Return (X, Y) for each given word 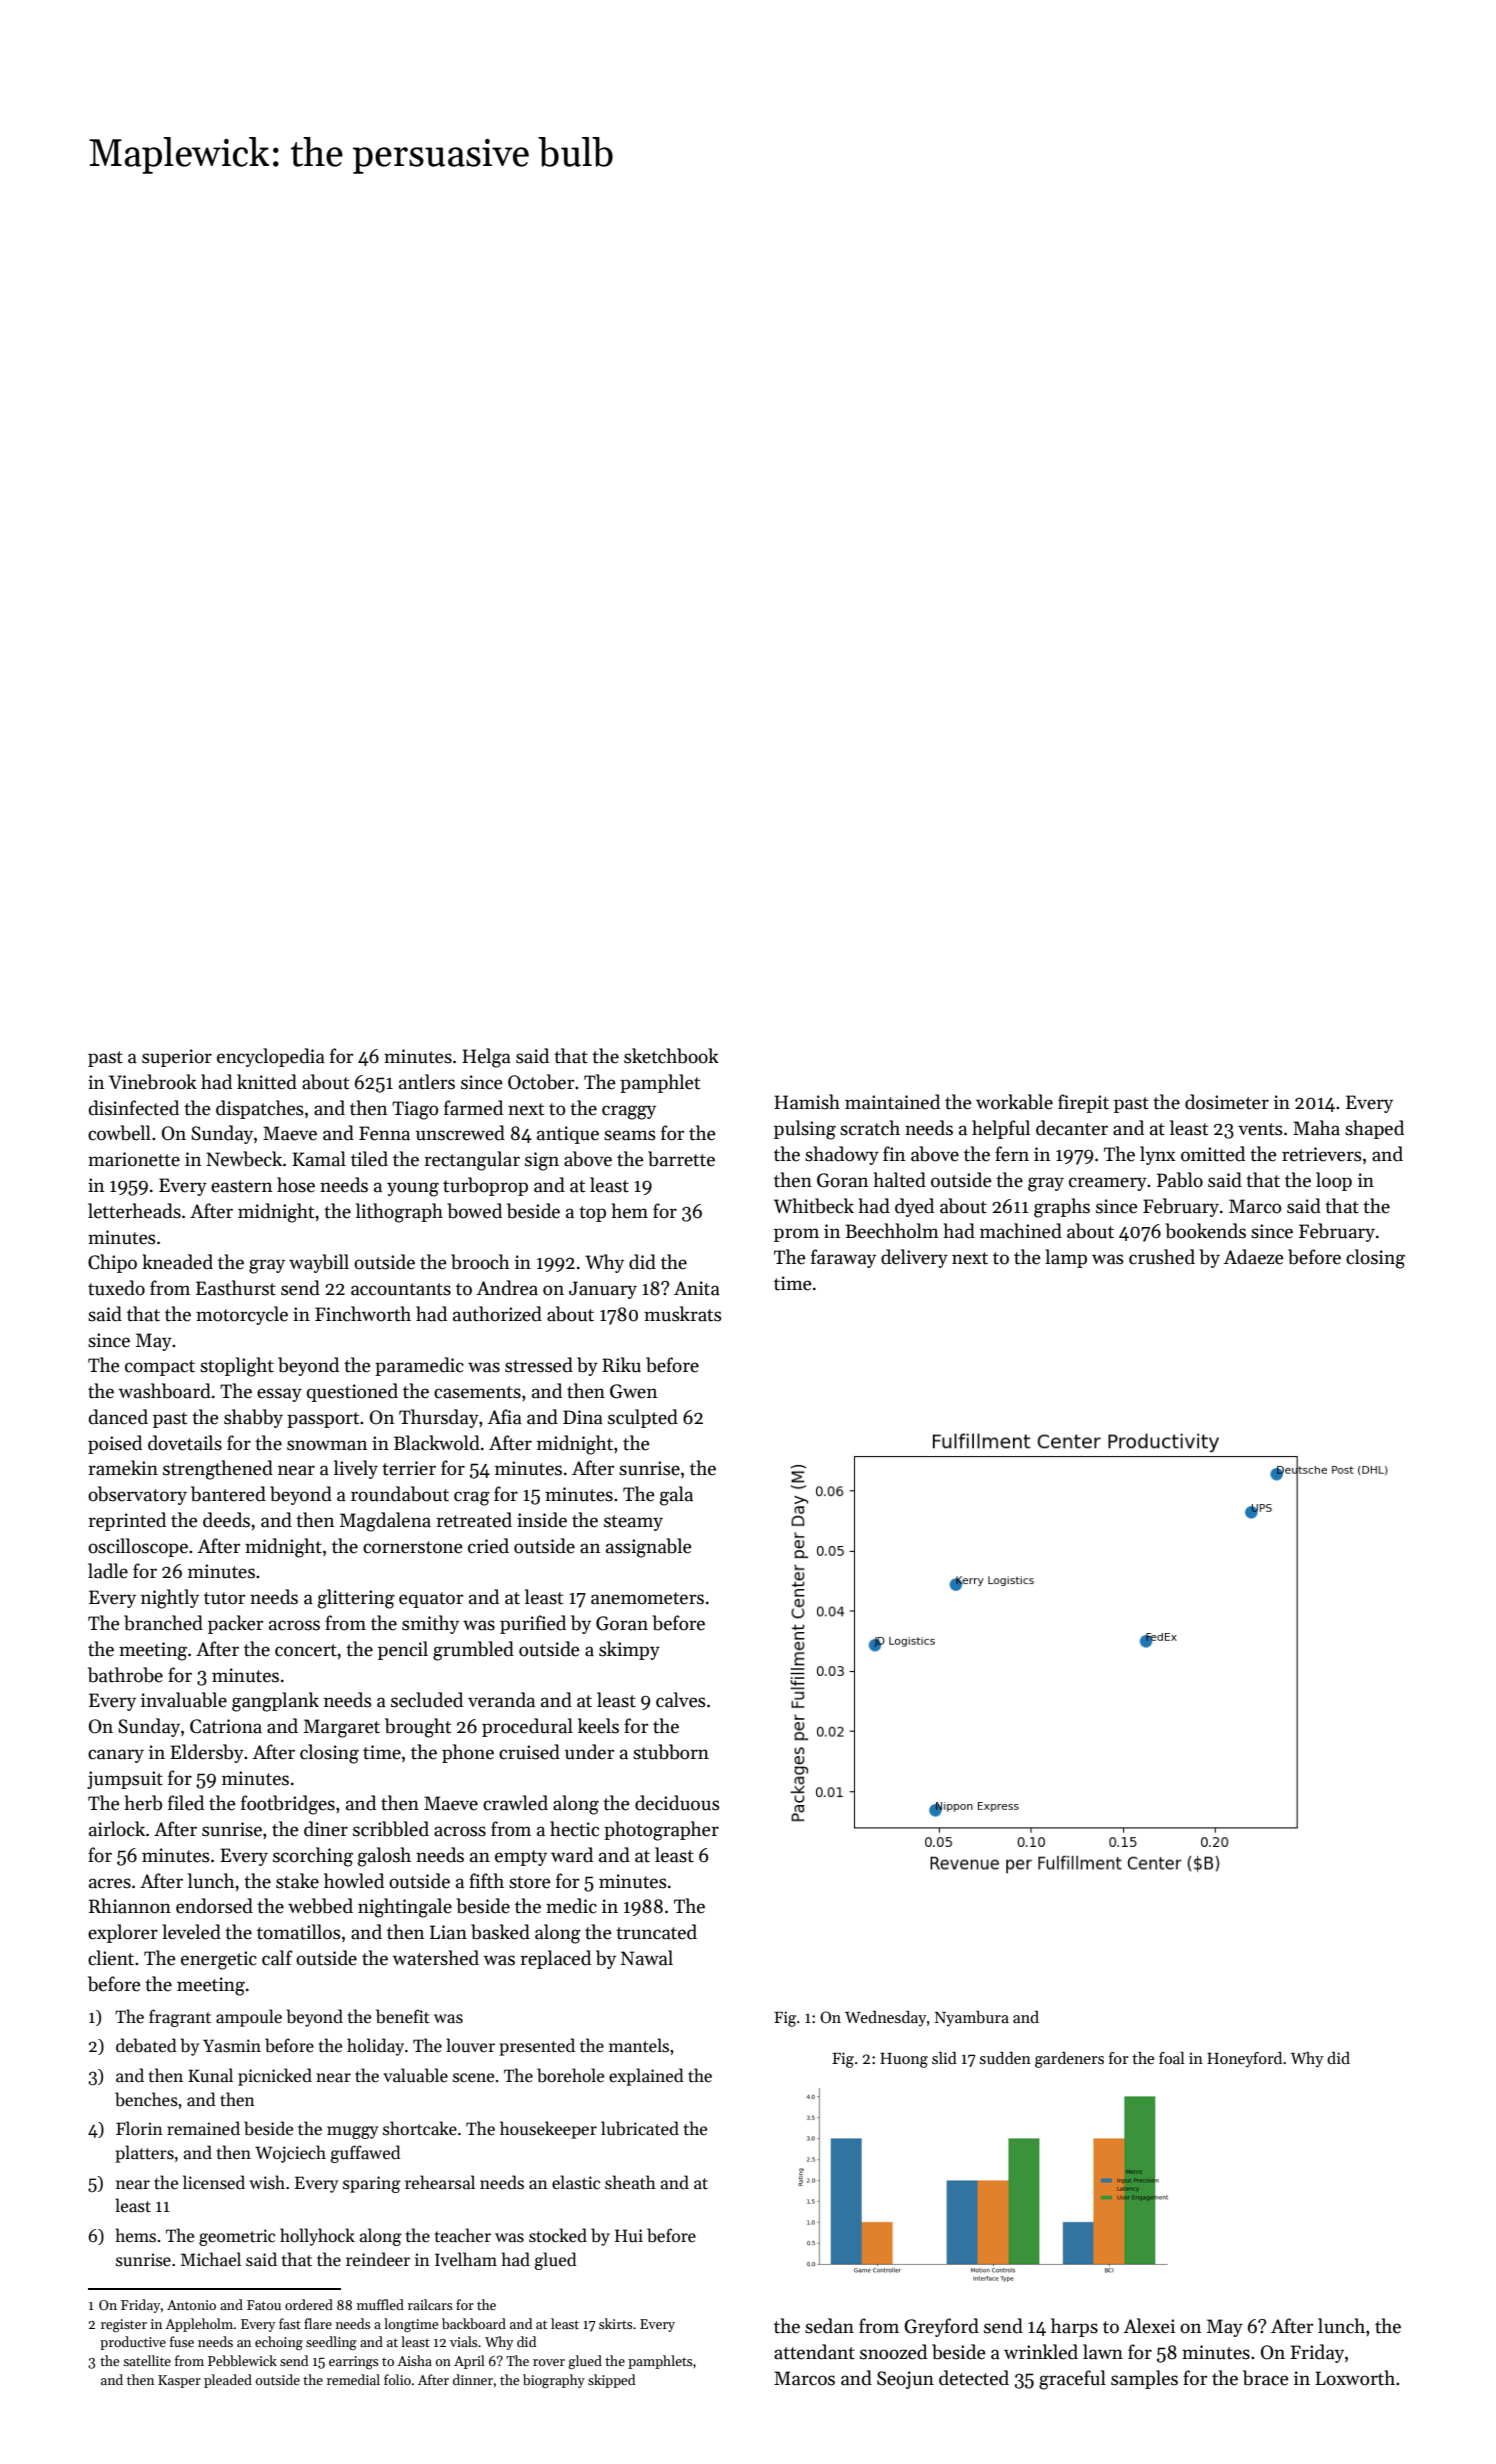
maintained (892, 1102)
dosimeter (1227, 1102)
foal (1172, 2058)
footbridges (288, 1805)
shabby (253, 1418)
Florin (139, 2128)
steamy (633, 1523)
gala (676, 1496)
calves (681, 1700)
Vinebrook (153, 1082)
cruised (529, 1752)
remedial (353, 2379)
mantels (639, 2045)
